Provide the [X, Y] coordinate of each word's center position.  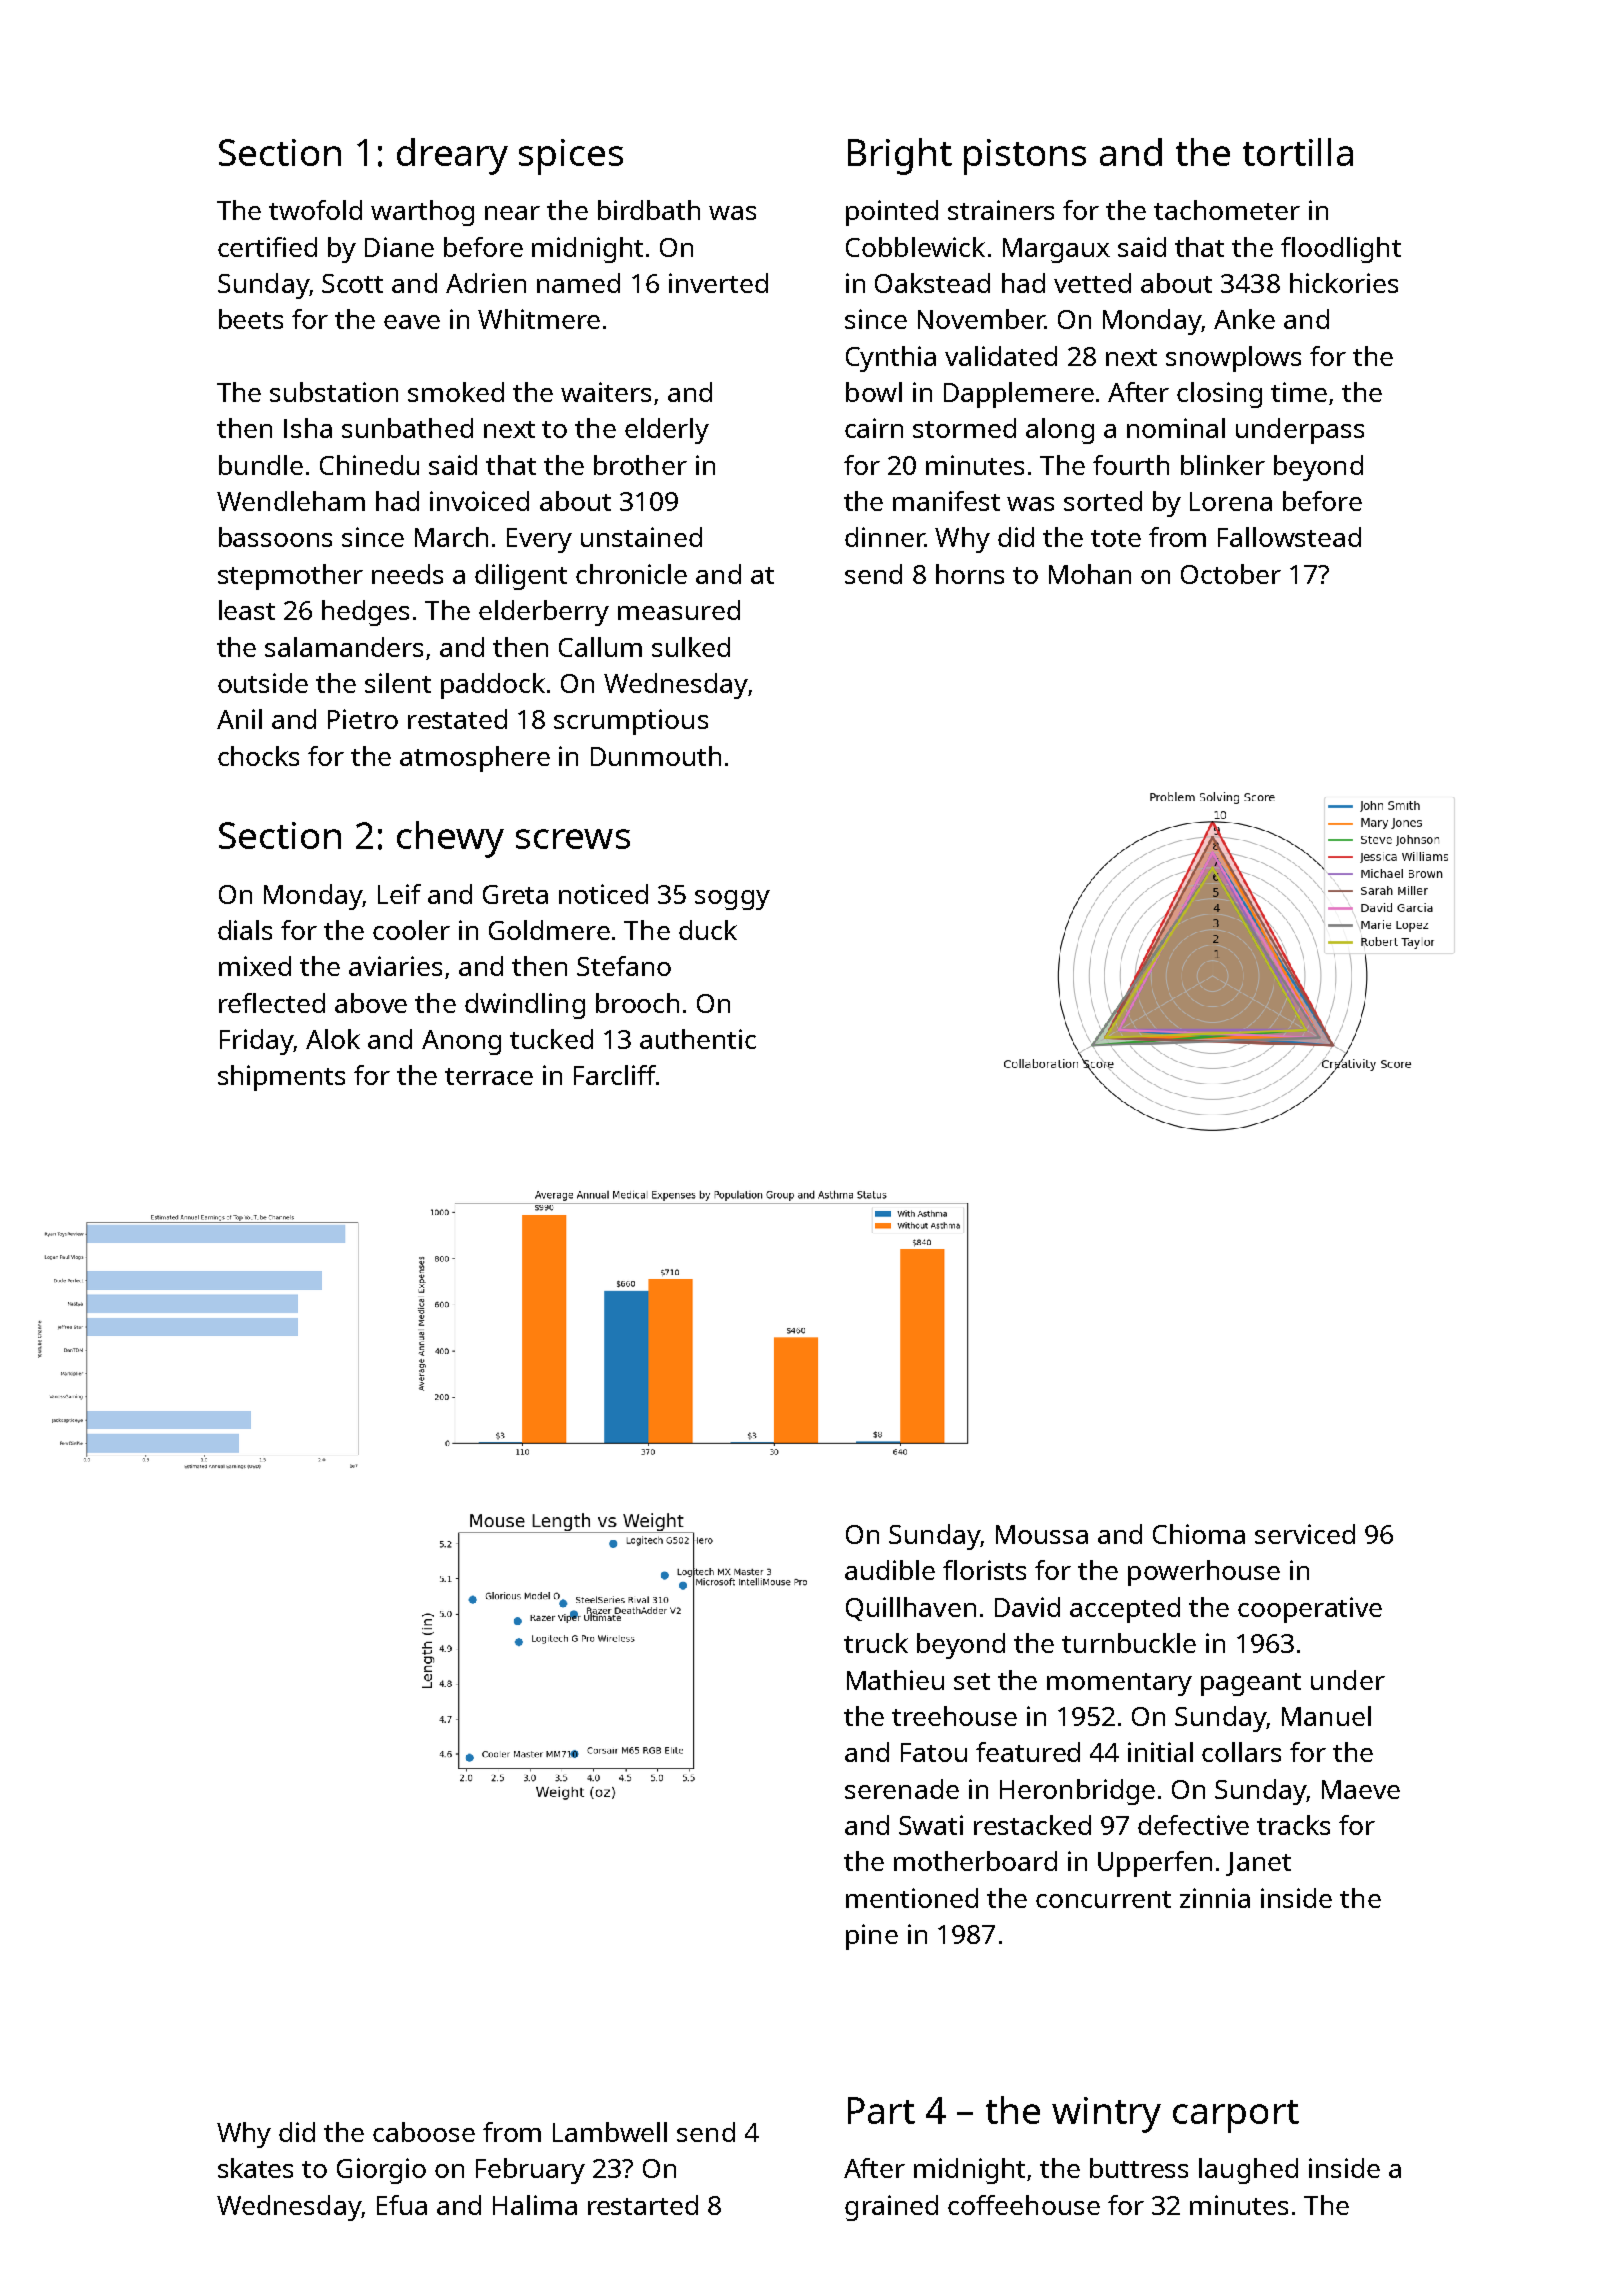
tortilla [1298, 152]
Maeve [1361, 1789]
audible [890, 1570]
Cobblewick [915, 247]
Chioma [1199, 1534]
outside [263, 683]
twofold [315, 210]
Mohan [1090, 574]
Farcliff [615, 1075]
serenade [902, 1789]
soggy [732, 900]
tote [1116, 538]
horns [970, 574]
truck [876, 1643]
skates [255, 2168]
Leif [399, 894]
